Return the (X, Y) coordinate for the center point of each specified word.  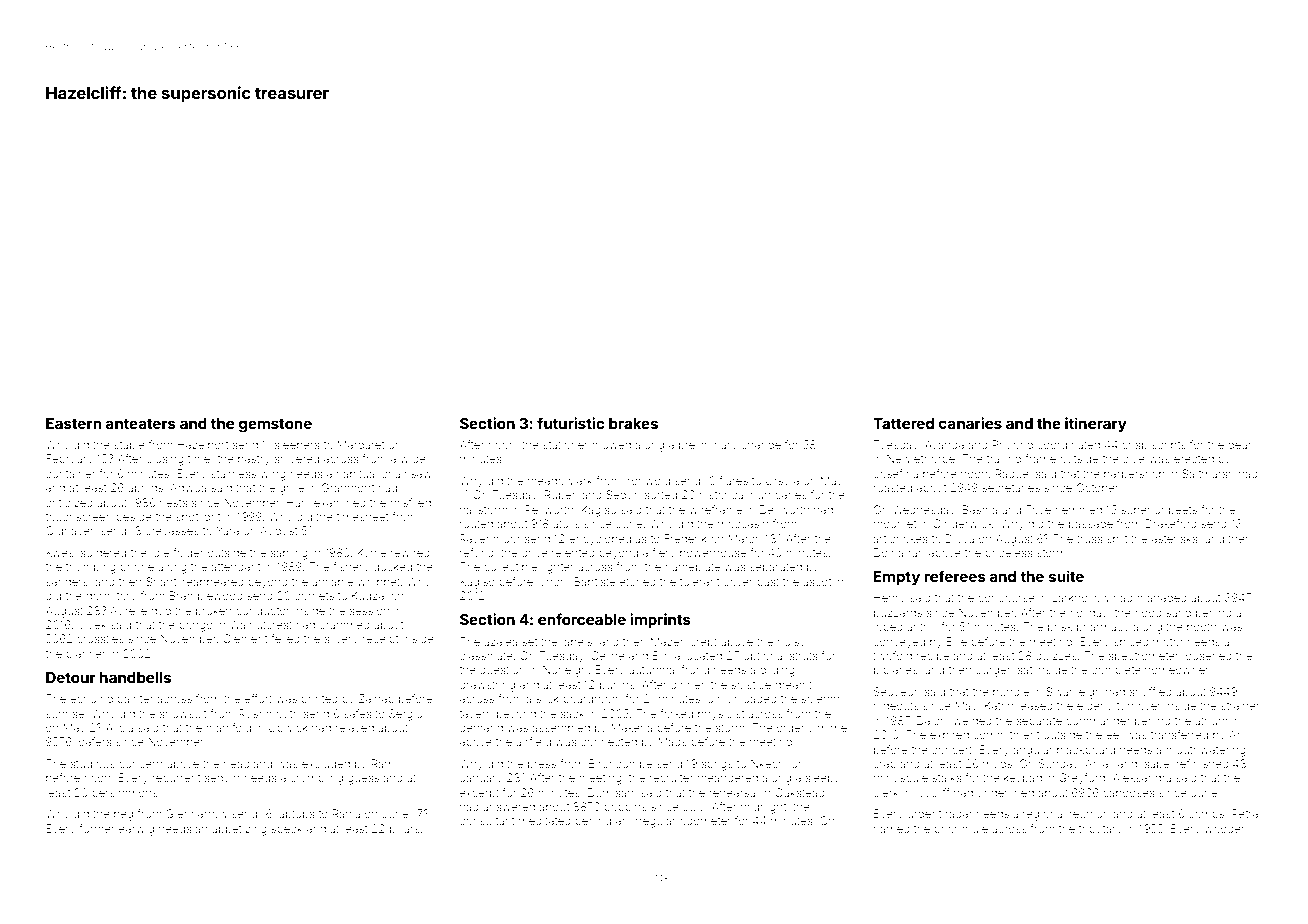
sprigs (717, 765)
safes (358, 713)
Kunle (372, 552)
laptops (296, 814)
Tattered (903, 423)
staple (129, 446)
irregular (654, 822)
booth (1202, 626)
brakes (633, 423)
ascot (817, 582)
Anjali (1099, 764)
